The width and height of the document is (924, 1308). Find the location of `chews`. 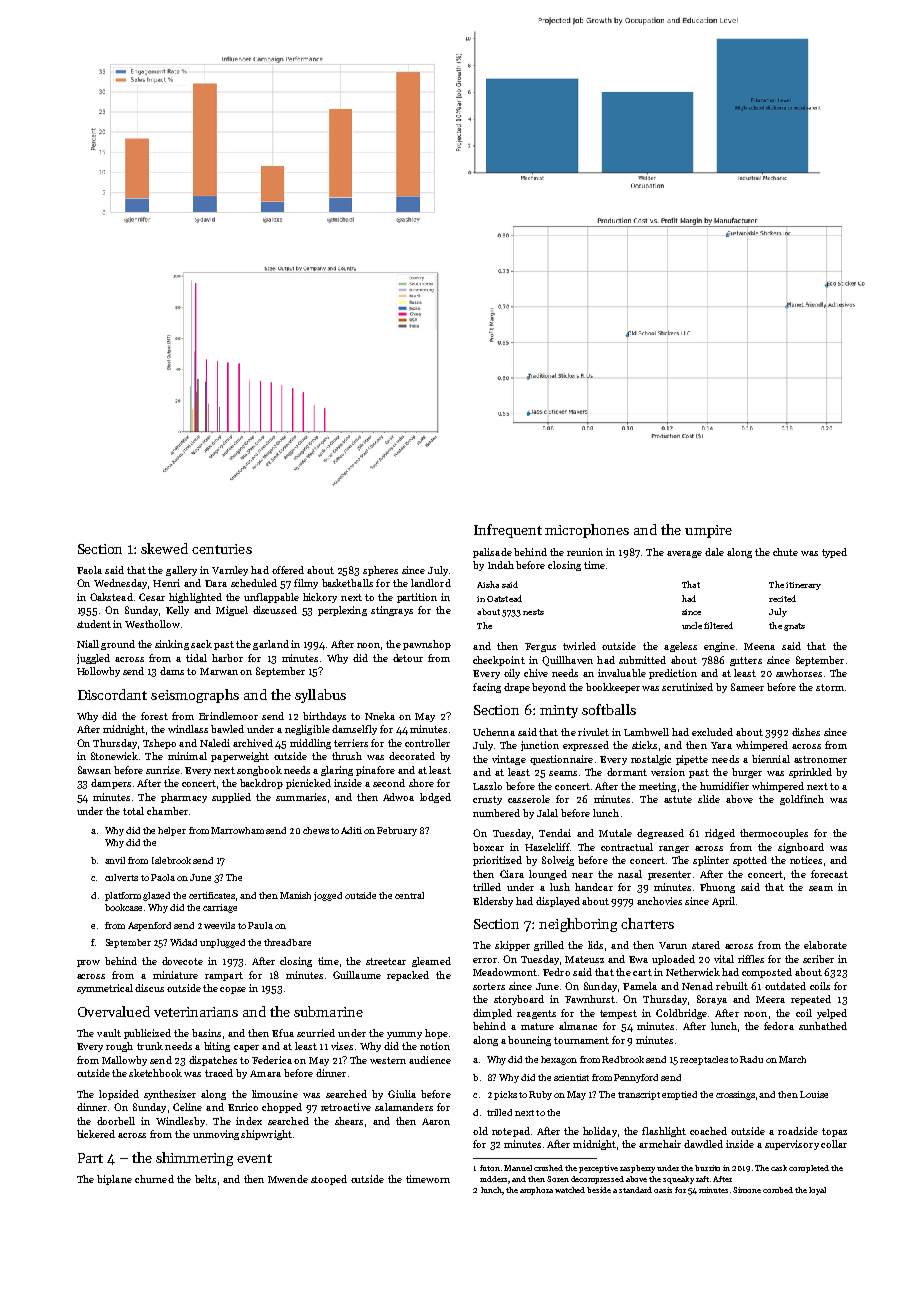

chews is located at coordinates (316, 830).
